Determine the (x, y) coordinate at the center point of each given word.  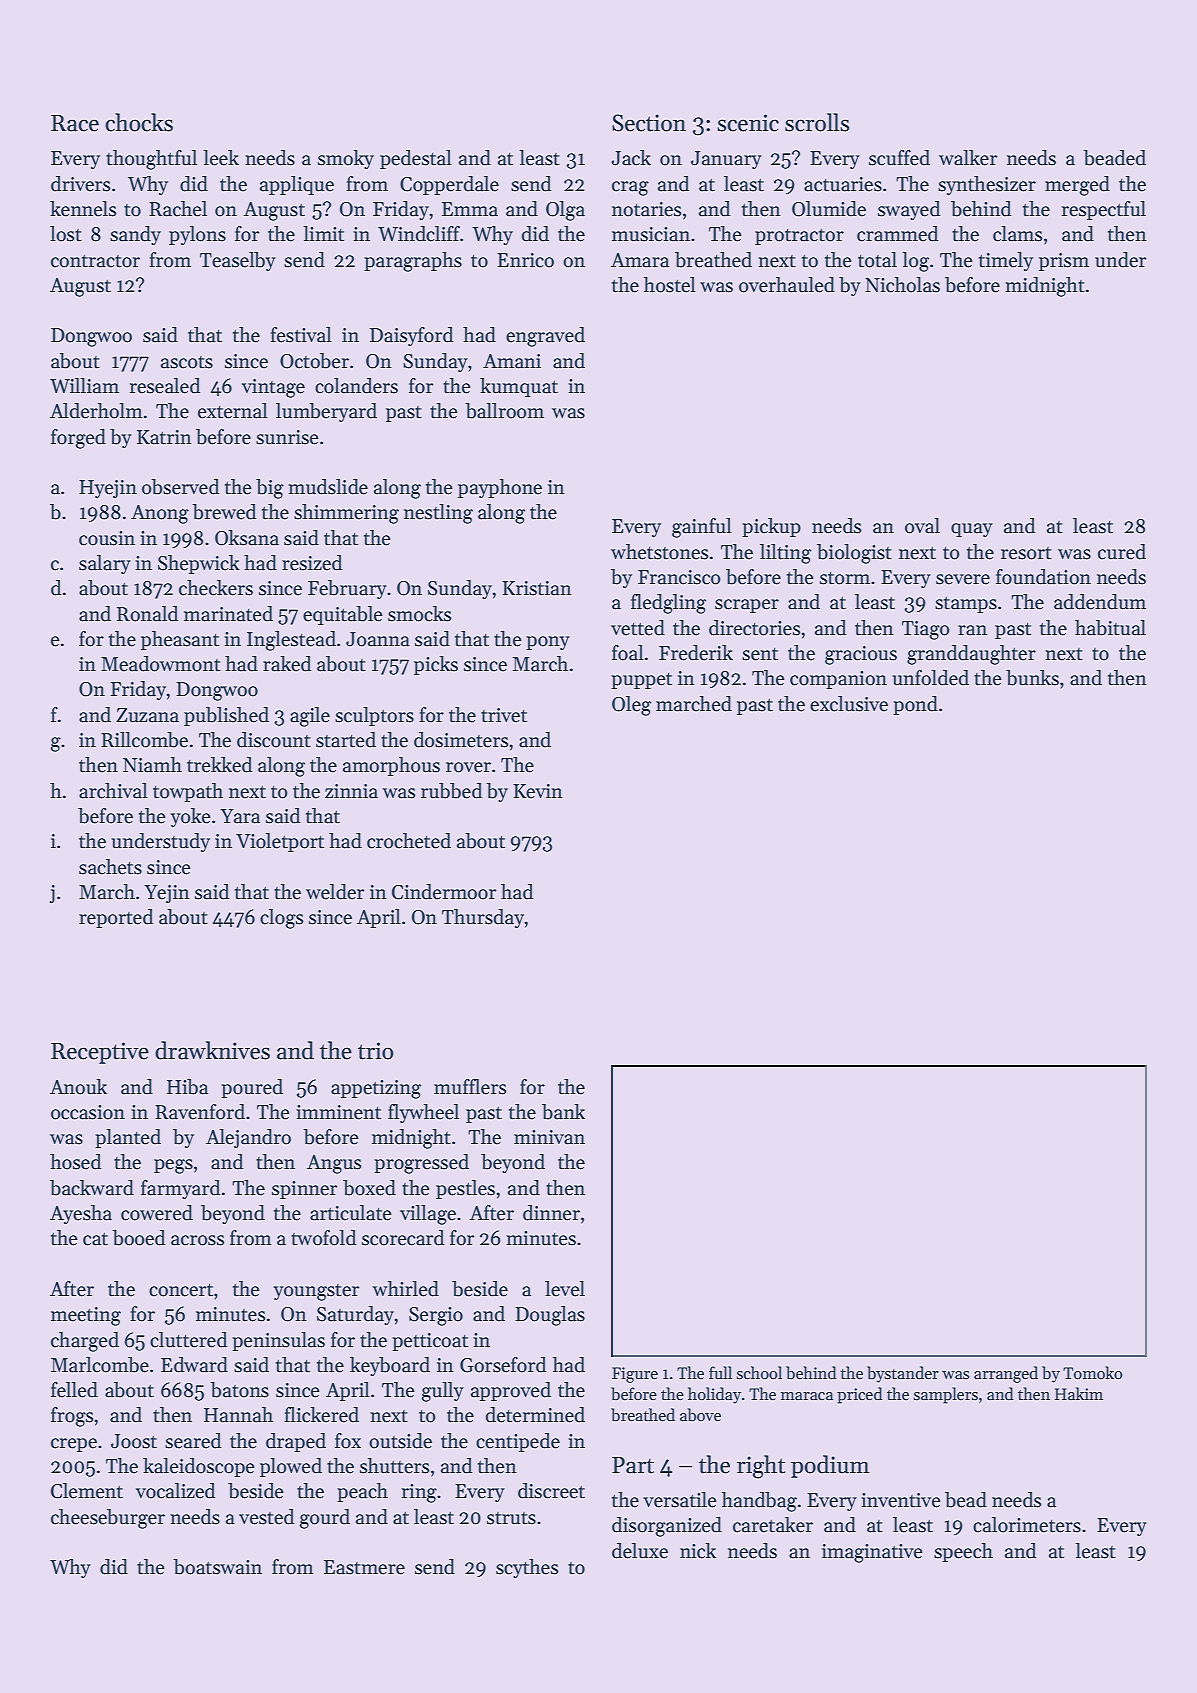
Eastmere (364, 1567)
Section (649, 123)
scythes (527, 1568)
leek (221, 158)
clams (1017, 234)
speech (963, 1552)
